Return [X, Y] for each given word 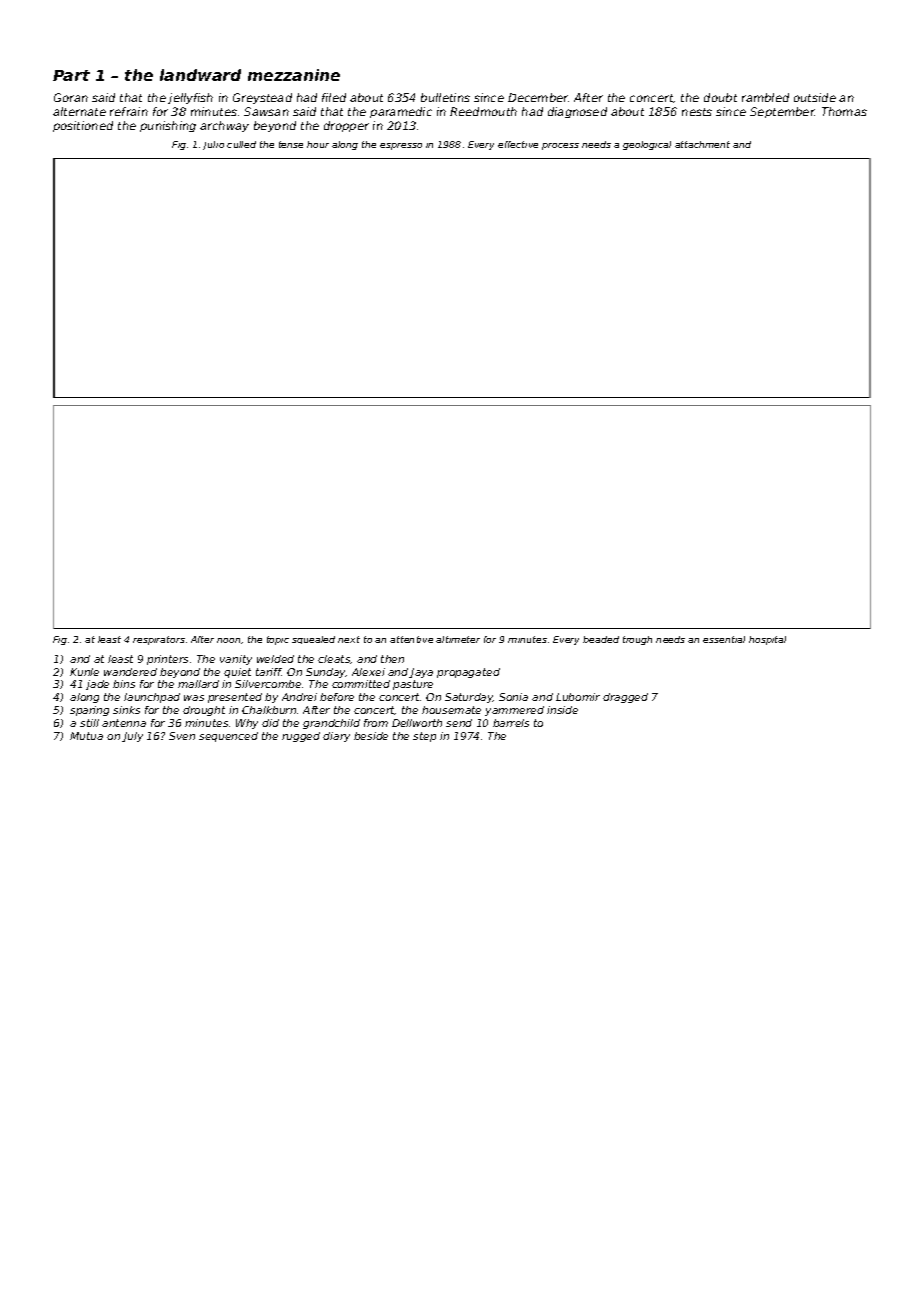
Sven [182, 736]
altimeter [458, 639]
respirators [159, 640]
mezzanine [294, 75]
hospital [767, 640]
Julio [213, 145]
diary [336, 737]
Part [71, 75]
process [560, 146]
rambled [765, 97]
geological [647, 145]
